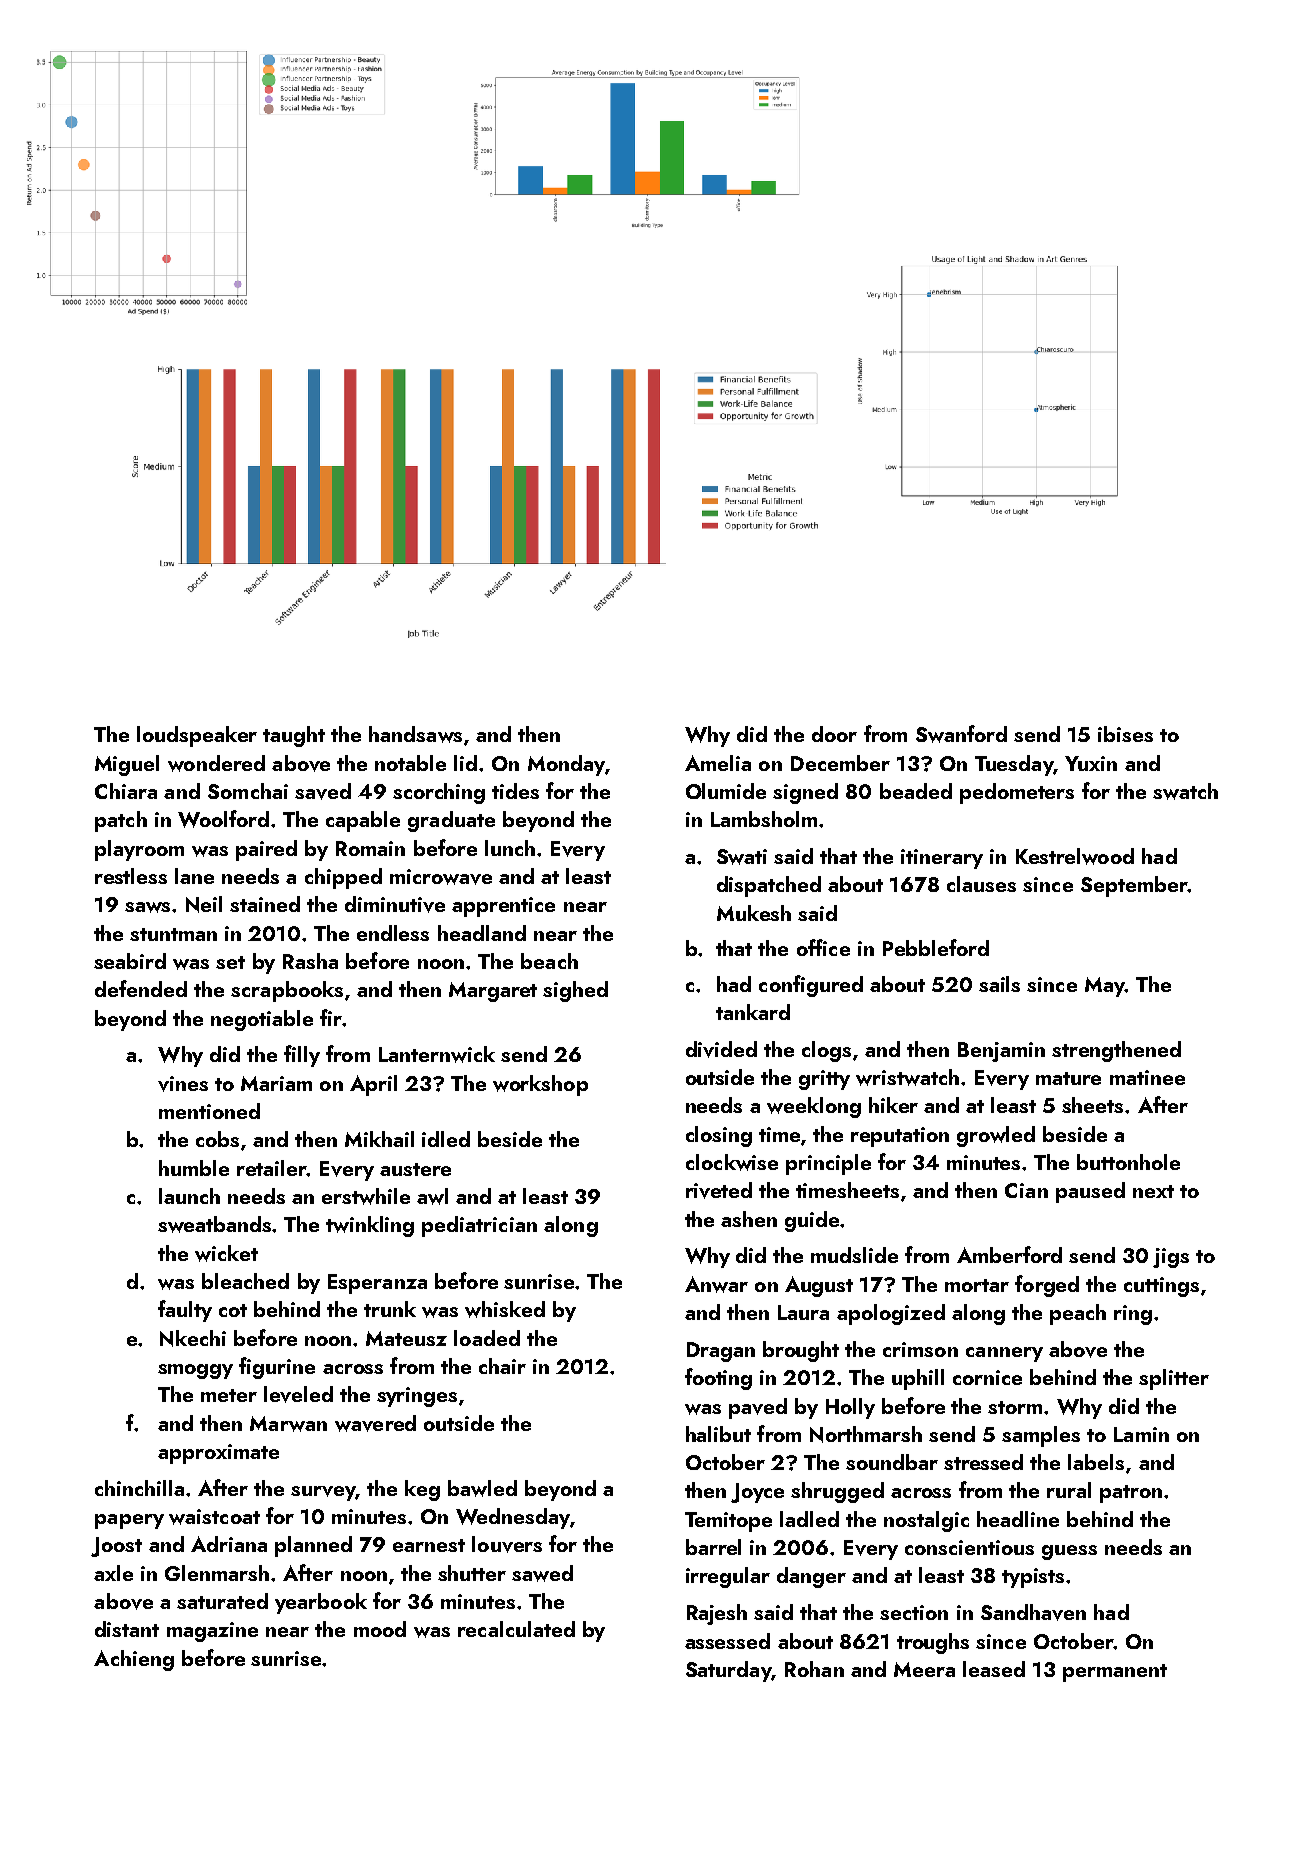 Image resolution: width=1314 pixels, height=1859 pixels. What do you see at coordinates (718, 763) in the document?
I see `Amelia` at bounding box center [718, 763].
